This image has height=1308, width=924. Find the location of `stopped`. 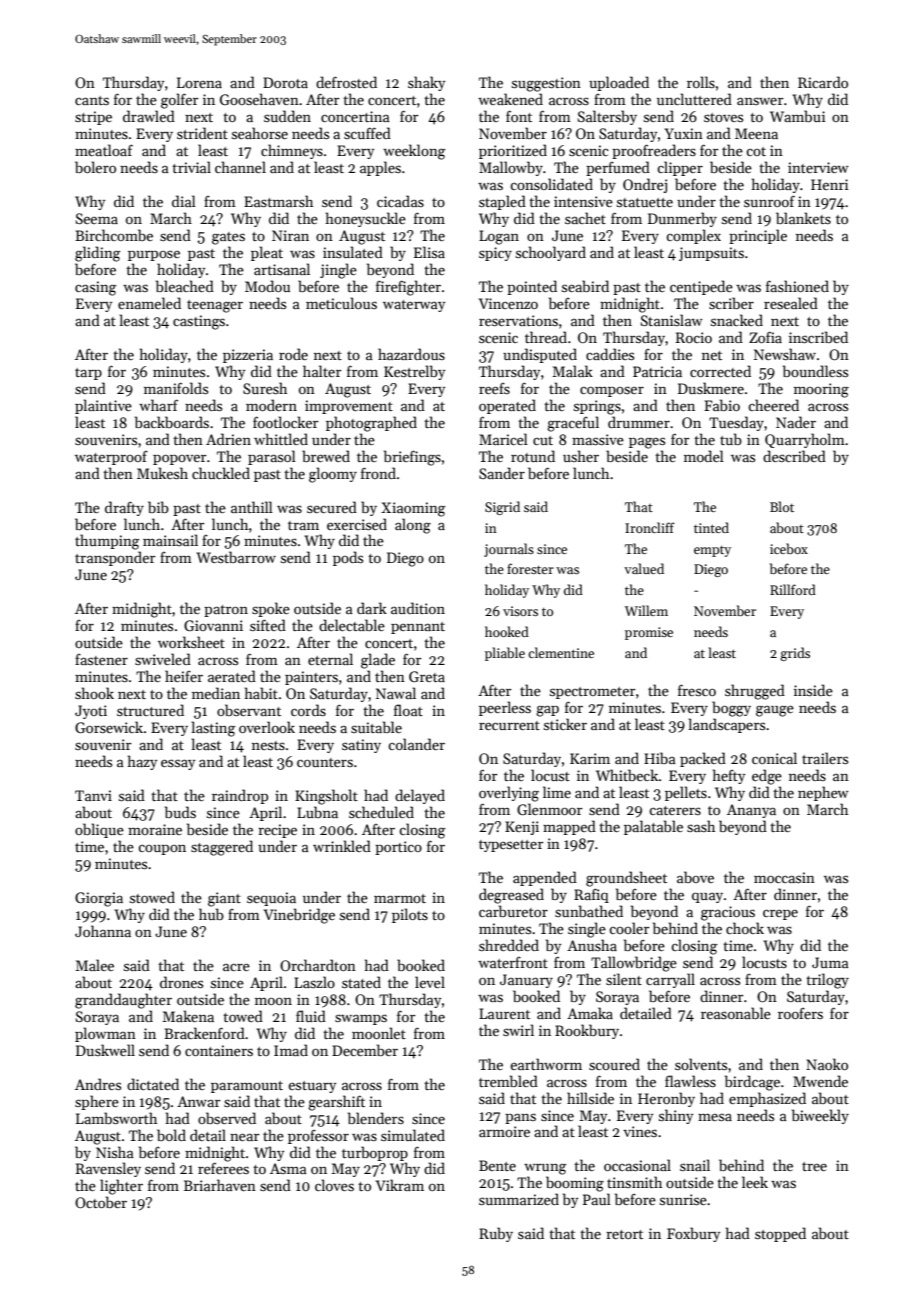

stopped is located at coordinates (780, 1234).
